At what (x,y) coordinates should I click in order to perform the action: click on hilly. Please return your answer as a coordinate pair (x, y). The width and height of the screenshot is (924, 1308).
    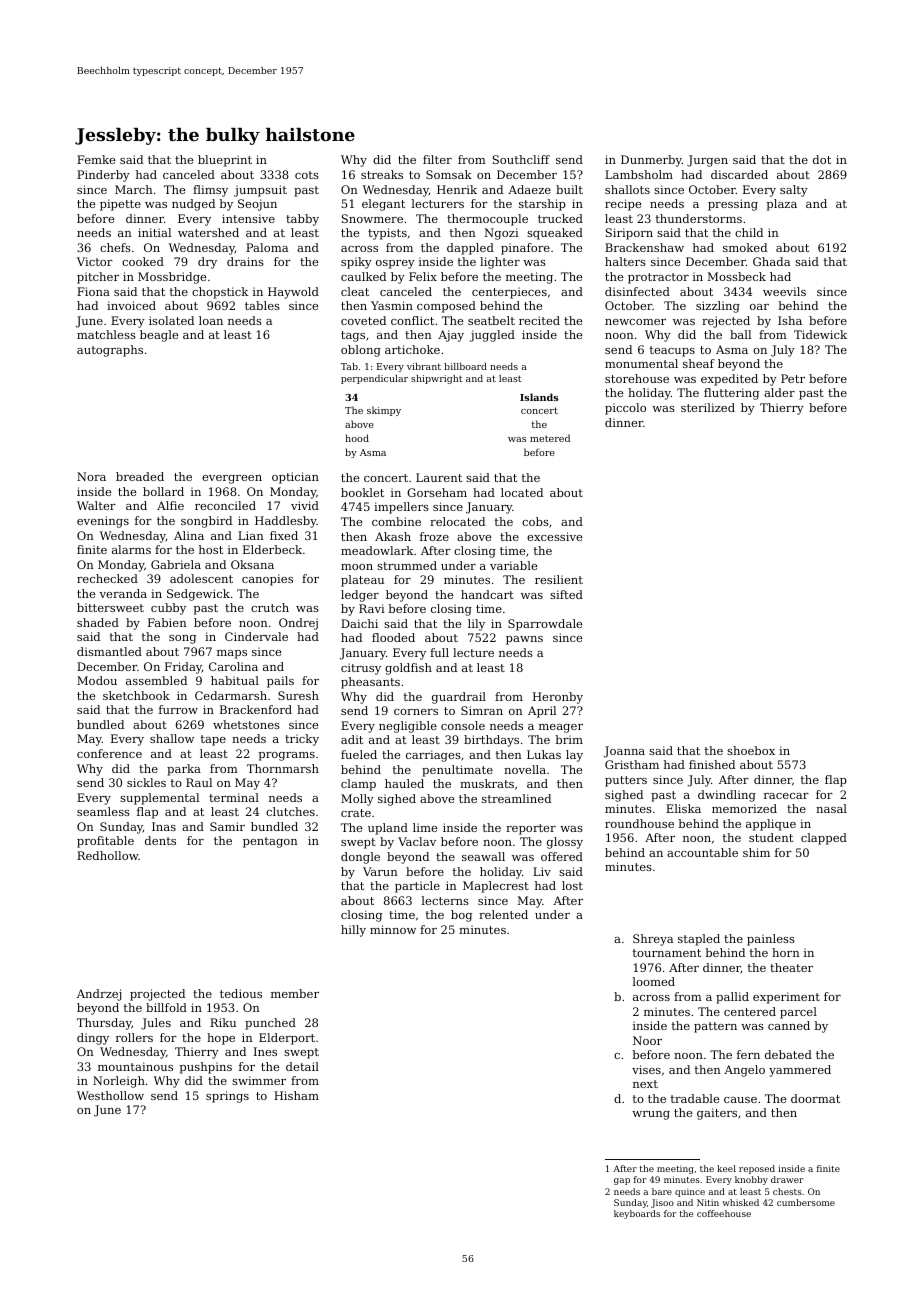
    Looking at the image, I should click on (353, 931).
